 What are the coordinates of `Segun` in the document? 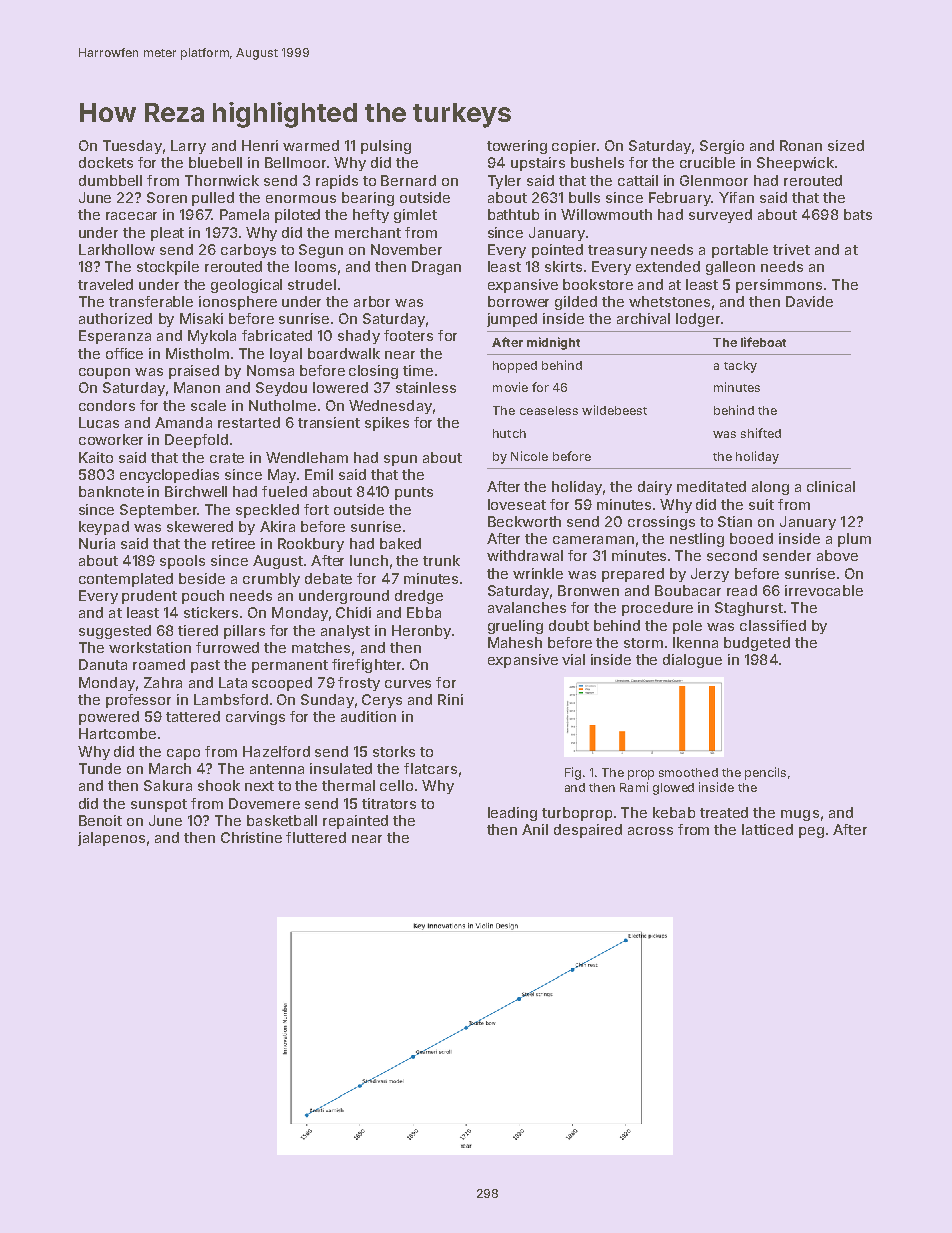 It's located at (321, 251).
